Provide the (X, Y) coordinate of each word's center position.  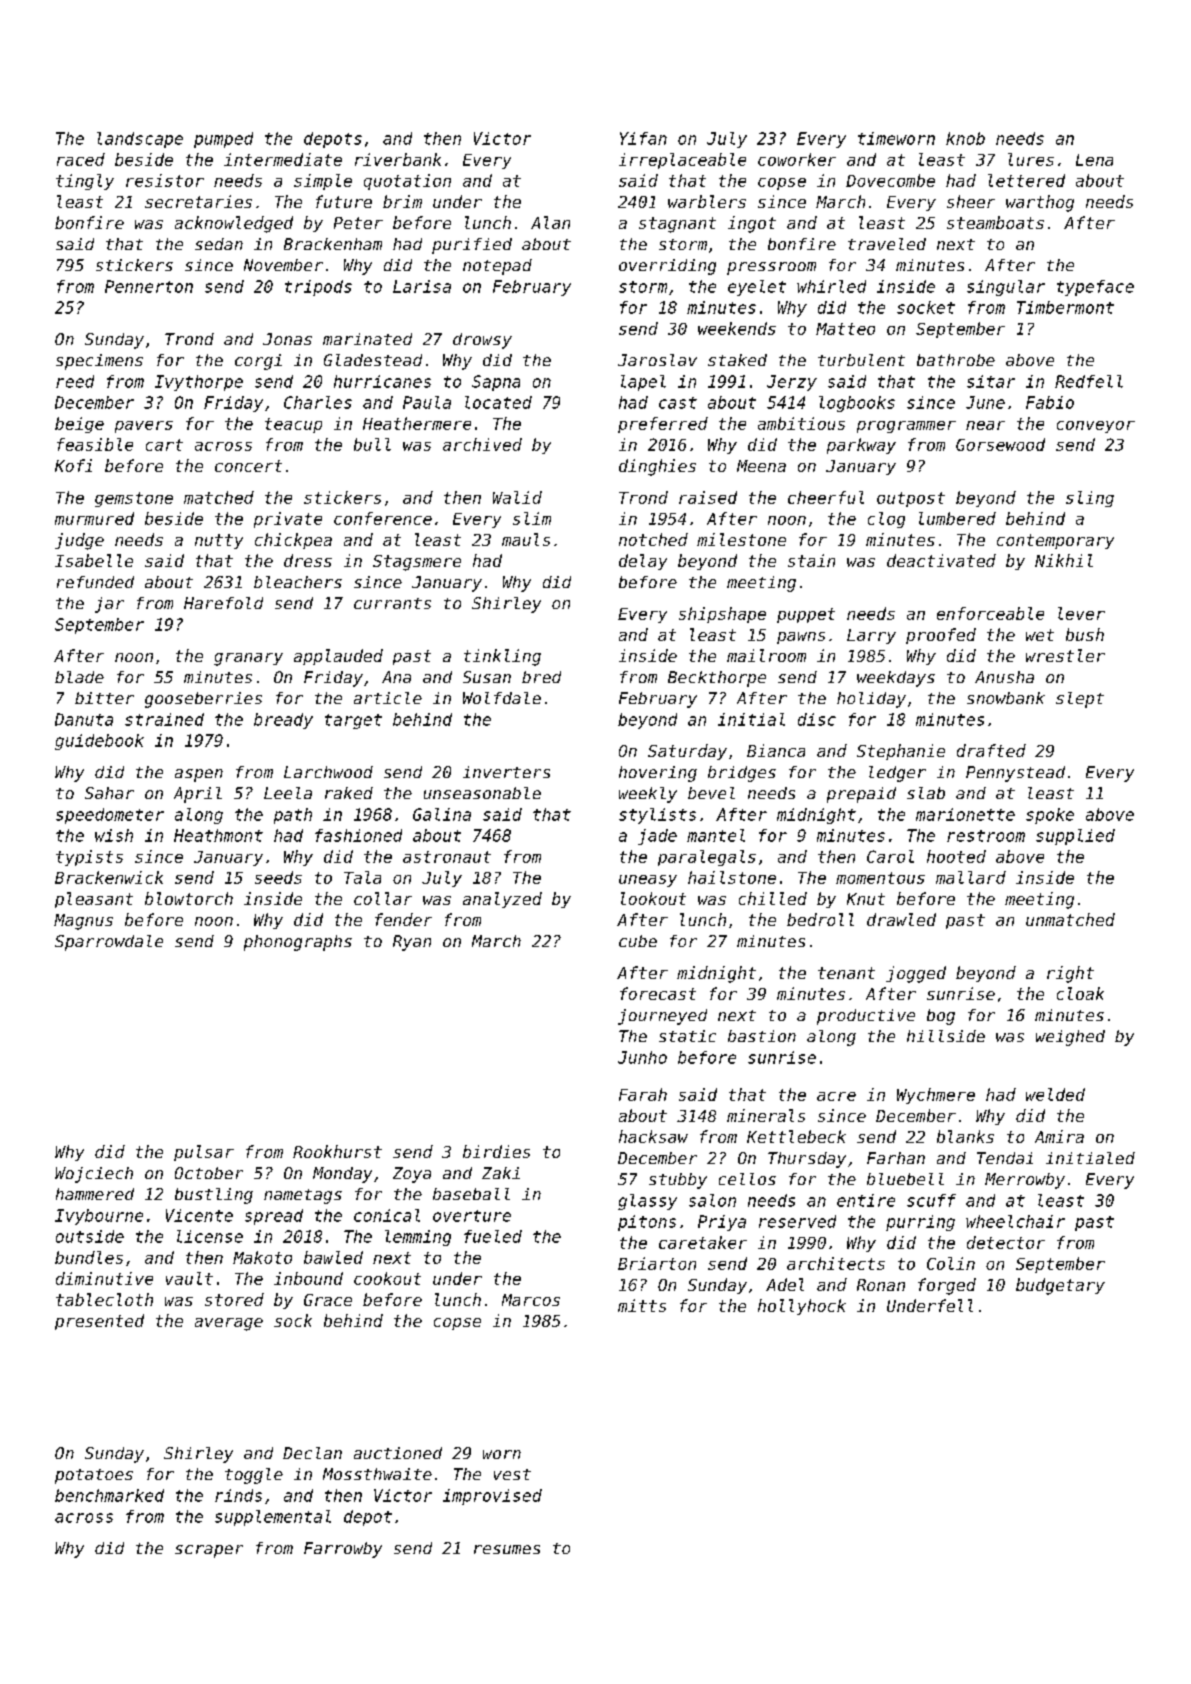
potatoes (94, 1476)
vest (512, 1474)
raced (81, 159)
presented (99, 1322)
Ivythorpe (199, 383)
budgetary (1060, 1286)
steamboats (995, 222)
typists (89, 858)
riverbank (398, 159)
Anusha (1004, 677)
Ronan (881, 1285)
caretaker (703, 1242)
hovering (658, 774)
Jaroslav (657, 360)
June (985, 402)
